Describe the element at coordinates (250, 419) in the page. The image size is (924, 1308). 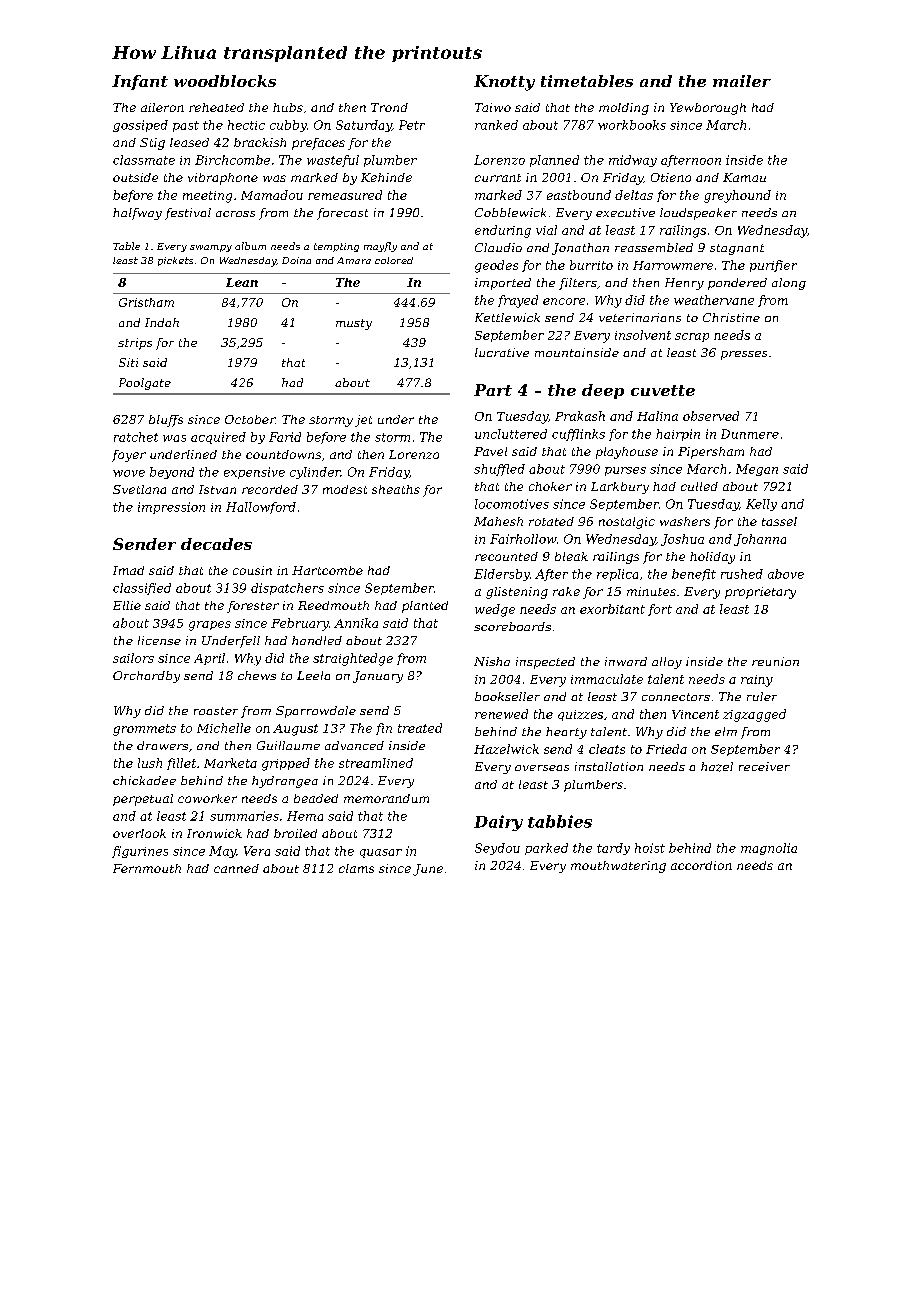
I see `October` at that location.
